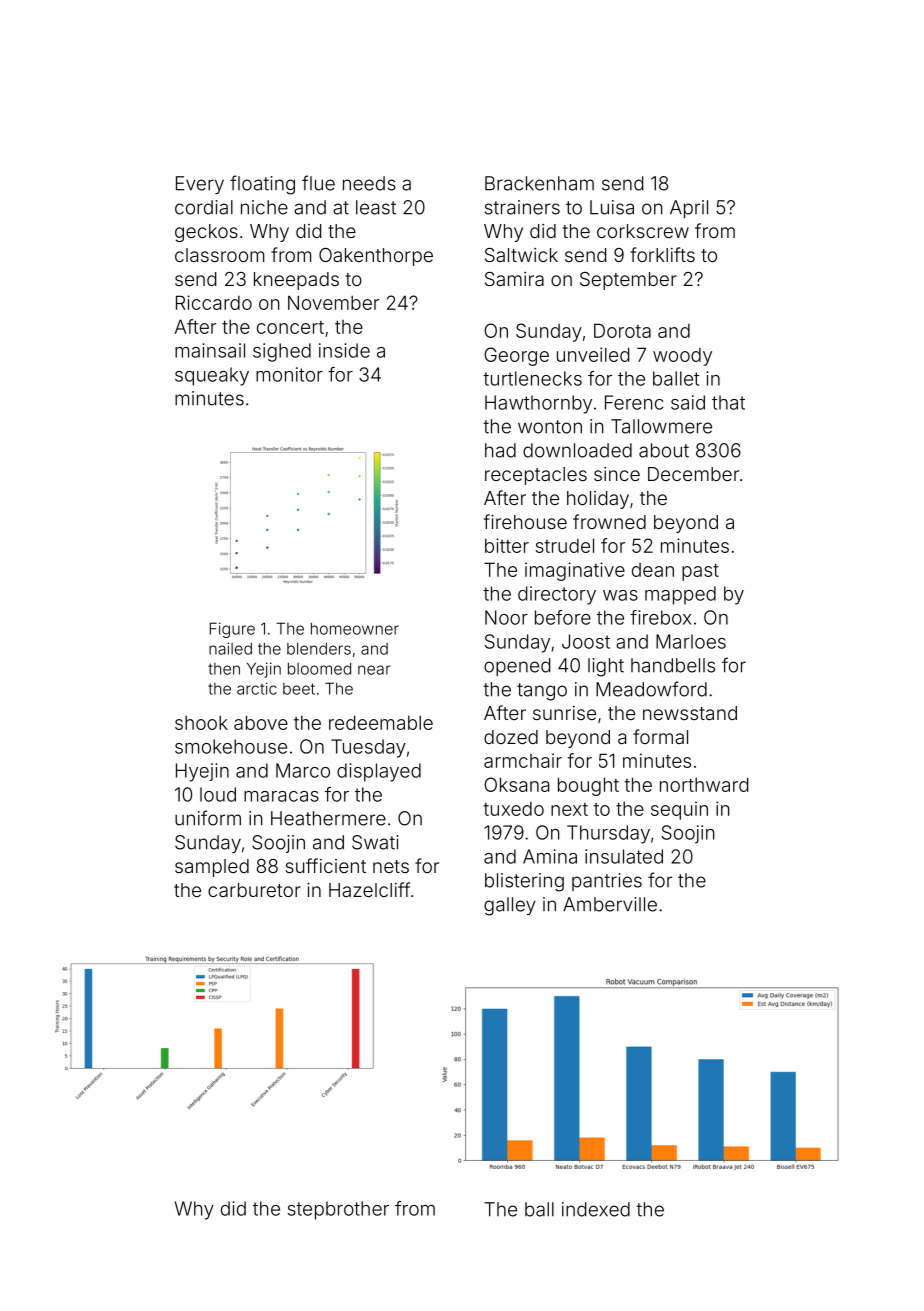 This page has width=924, height=1311. What do you see at coordinates (539, 183) in the page?
I see `Brackenham` at bounding box center [539, 183].
